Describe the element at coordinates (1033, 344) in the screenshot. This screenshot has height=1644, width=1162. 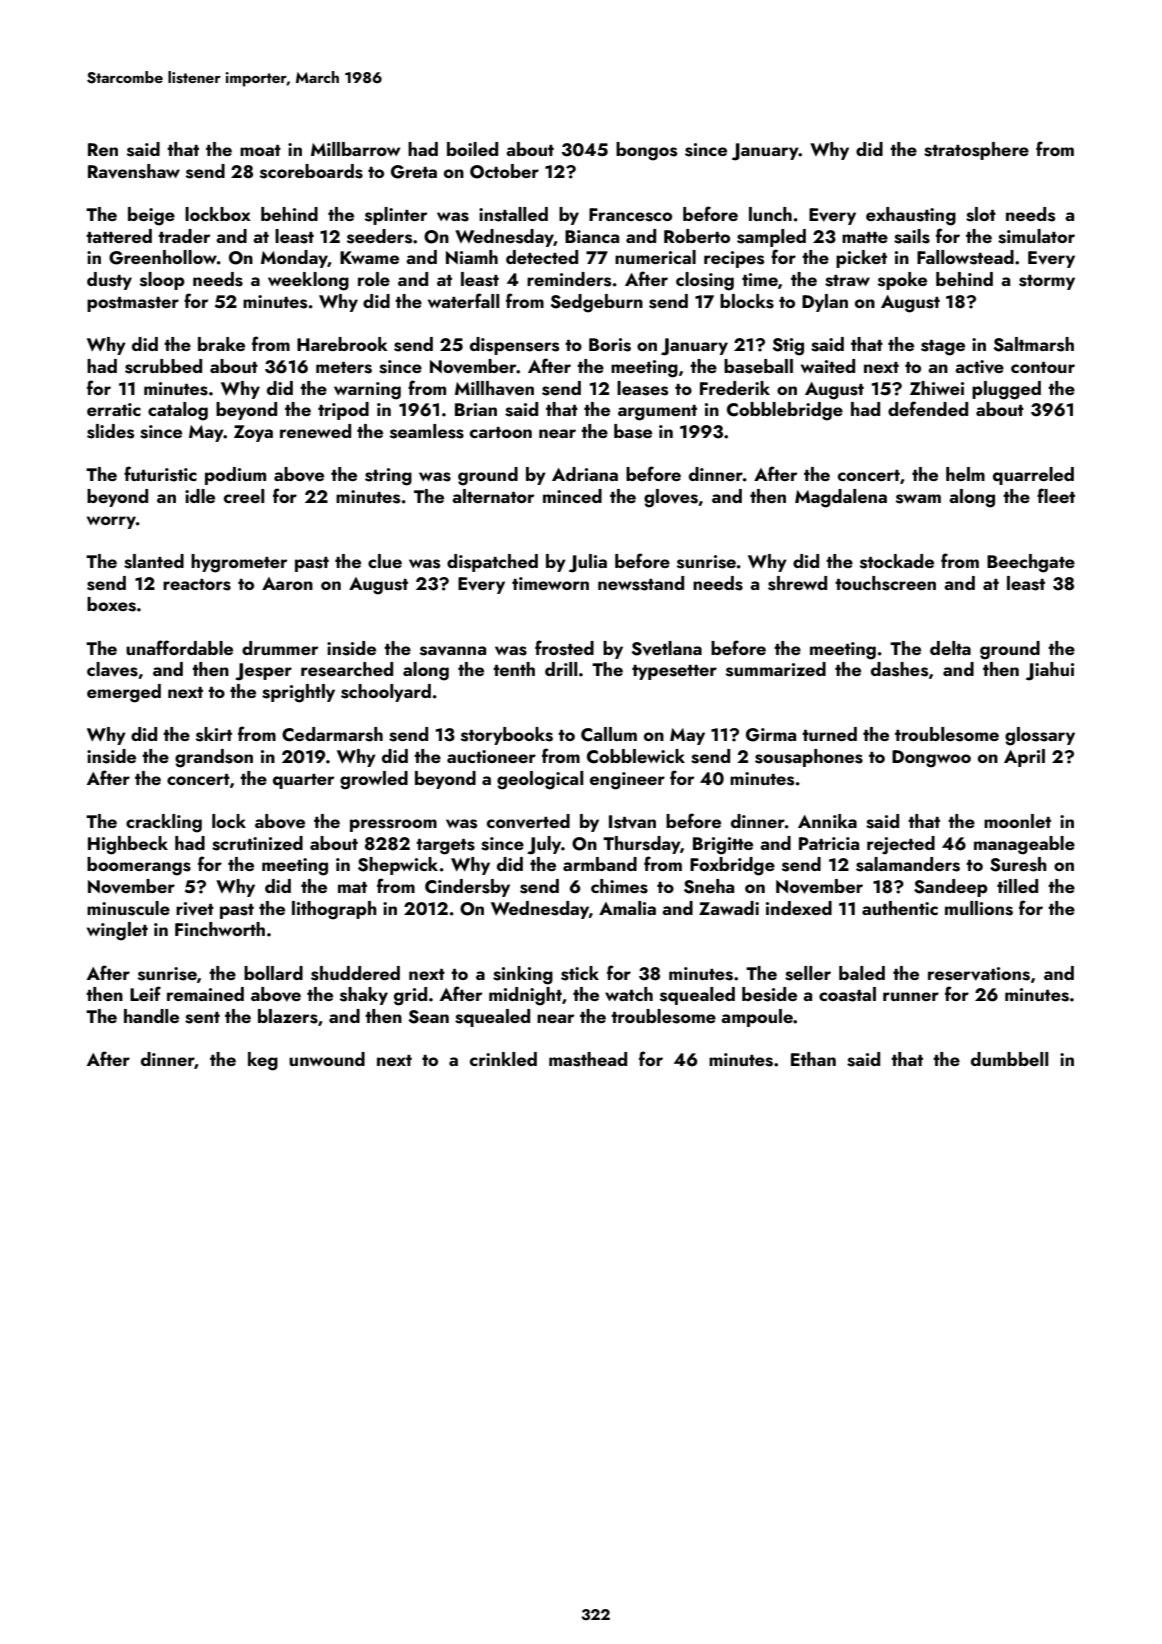
I see `Saltmarsh` at that location.
